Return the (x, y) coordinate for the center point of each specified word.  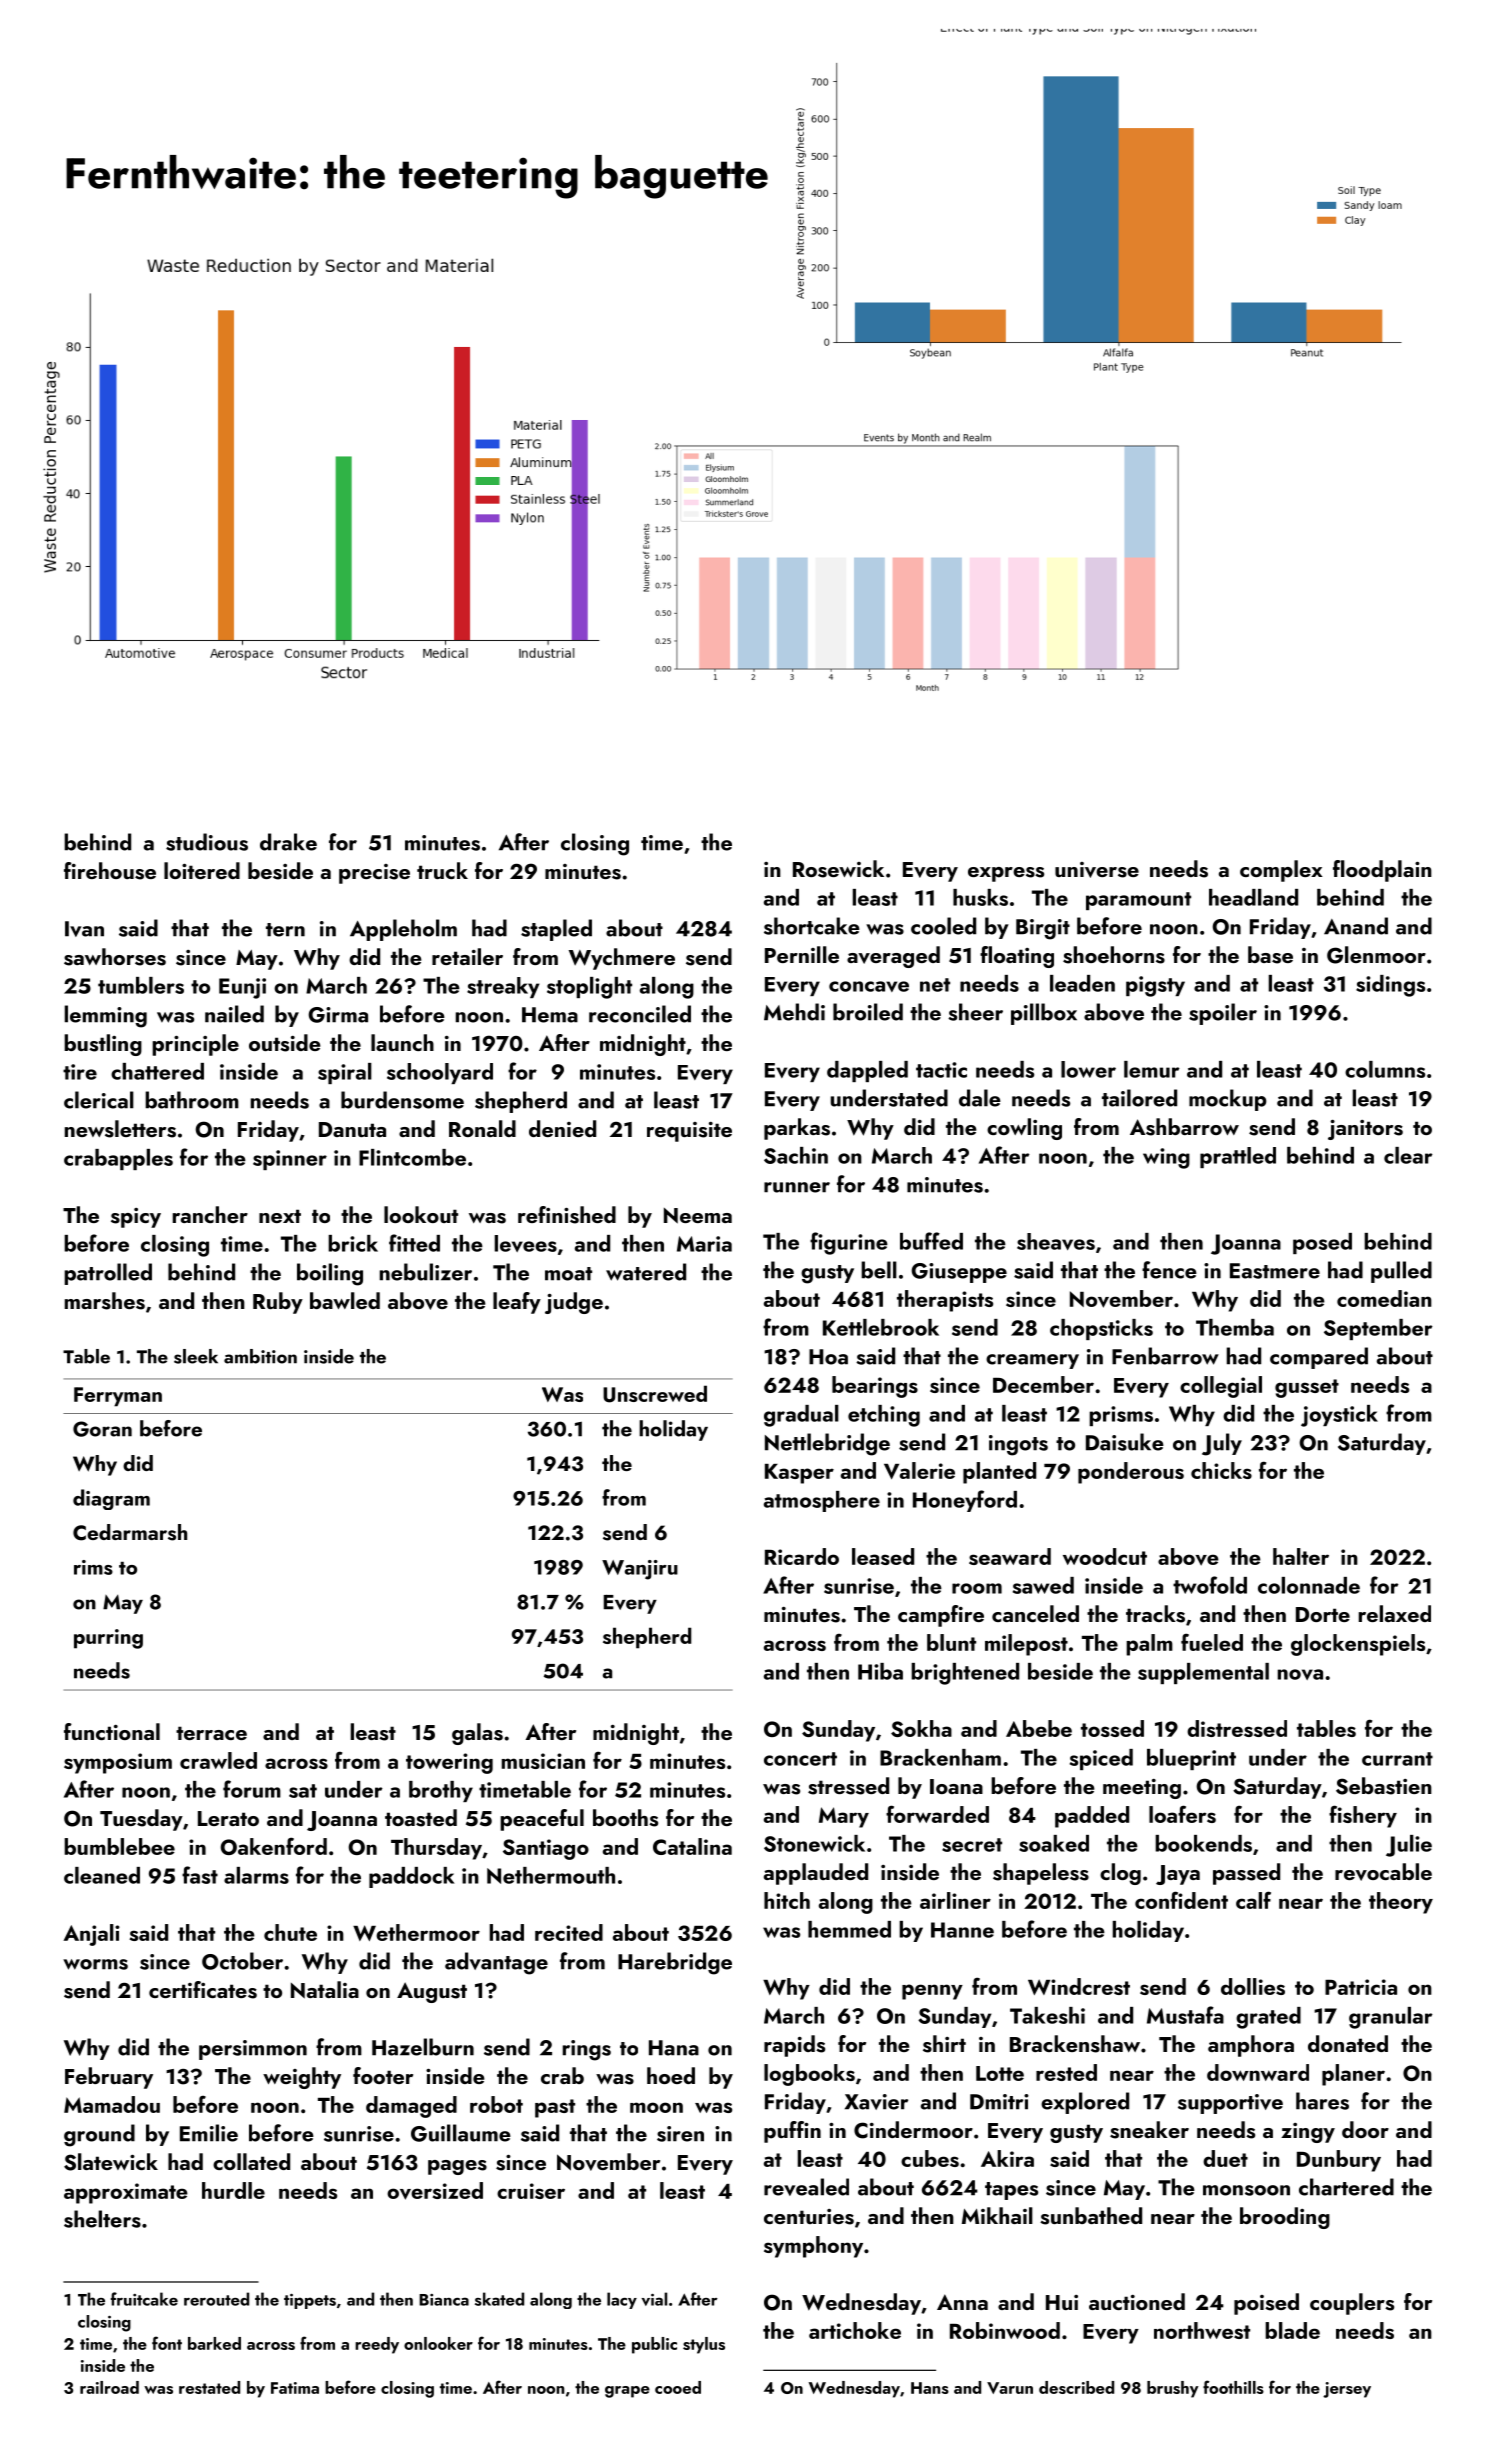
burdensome (402, 1100)
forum (252, 1789)
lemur (1152, 1069)
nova (1300, 1674)
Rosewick (838, 869)
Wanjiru (640, 1570)
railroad (109, 2387)
